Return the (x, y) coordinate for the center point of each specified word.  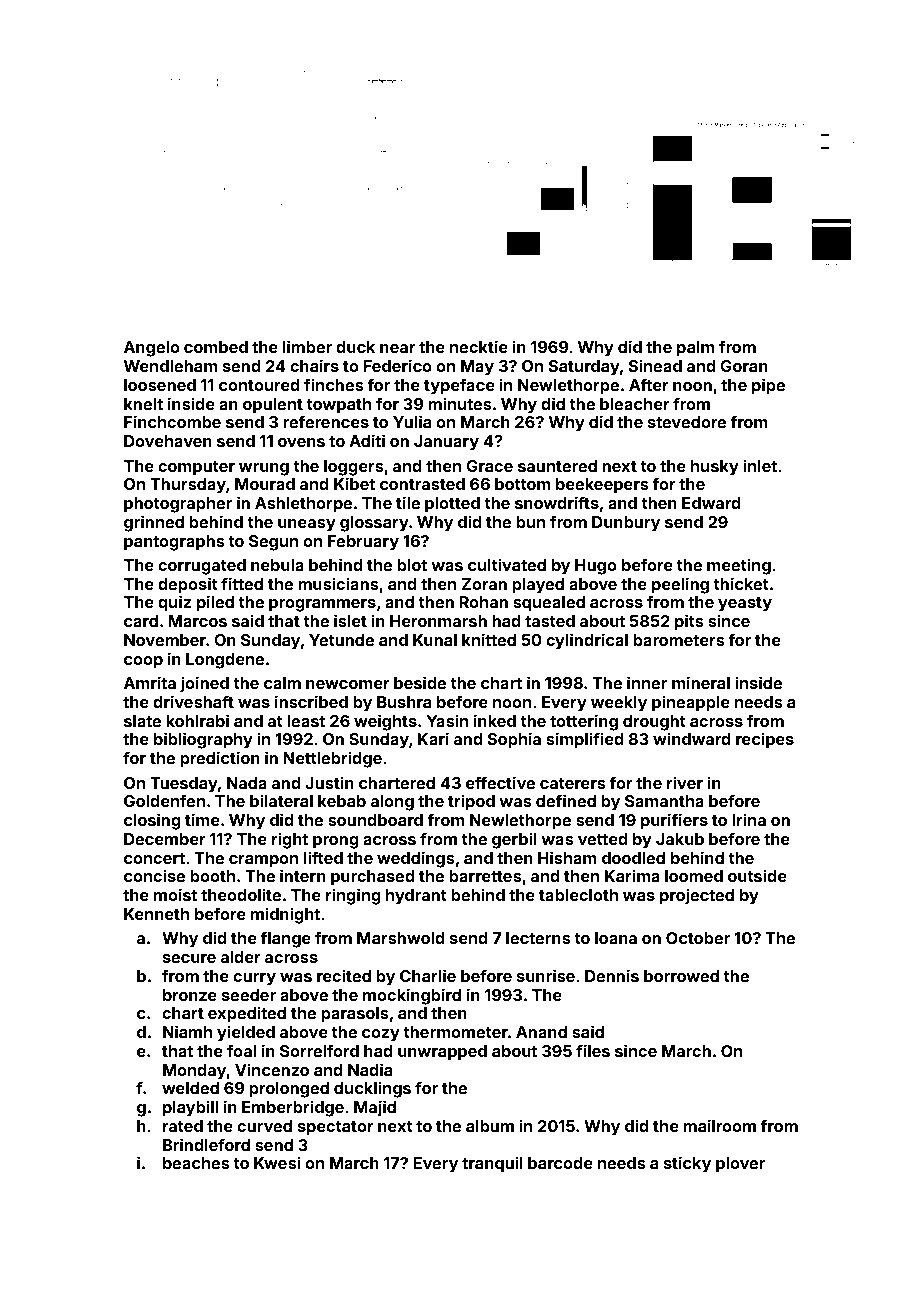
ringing (353, 896)
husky (715, 468)
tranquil (492, 1164)
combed (216, 347)
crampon (263, 861)
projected (697, 896)
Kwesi (277, 1162)
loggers (354, 468)
